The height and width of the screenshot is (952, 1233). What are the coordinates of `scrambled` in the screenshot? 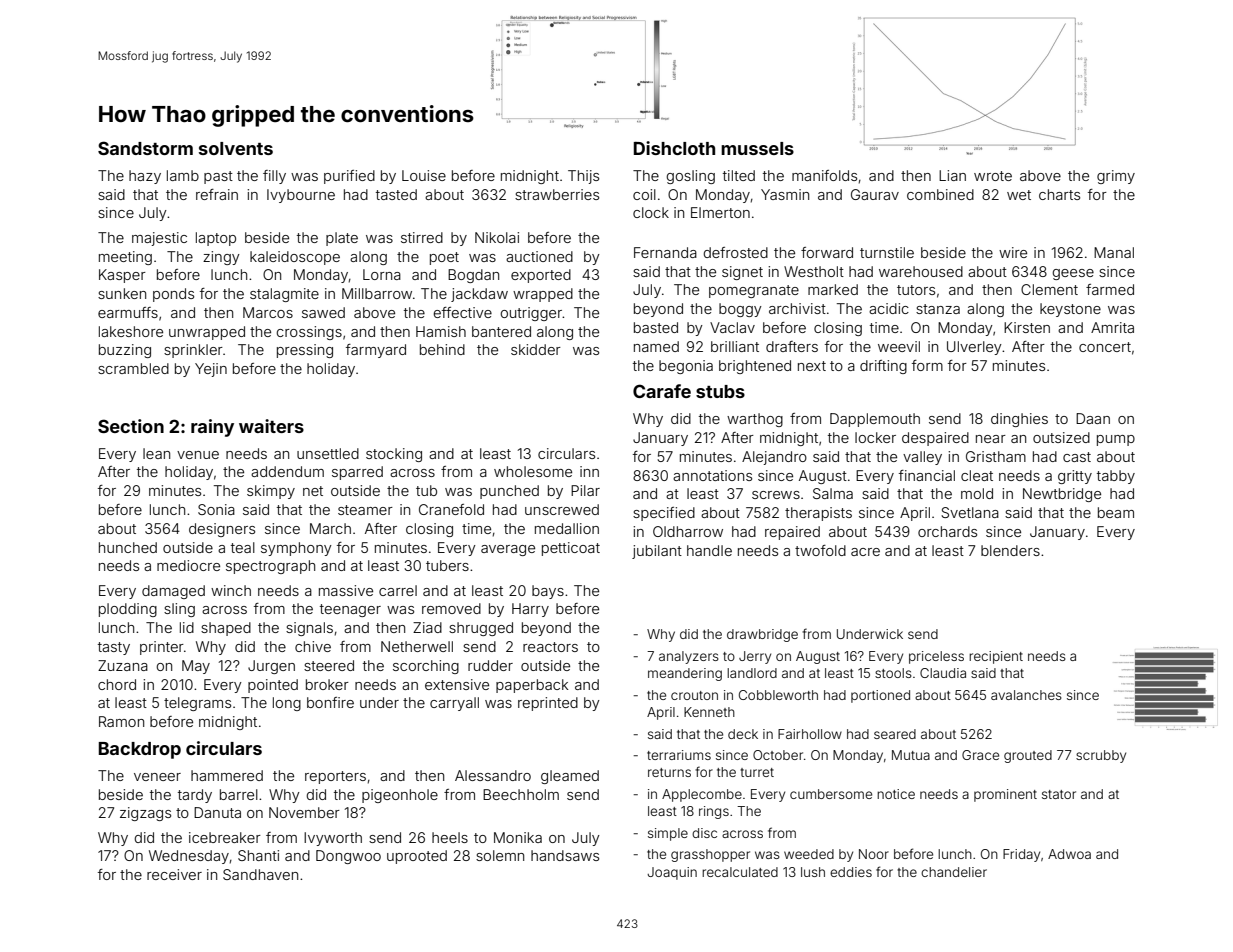 It's located at (133, 368).
